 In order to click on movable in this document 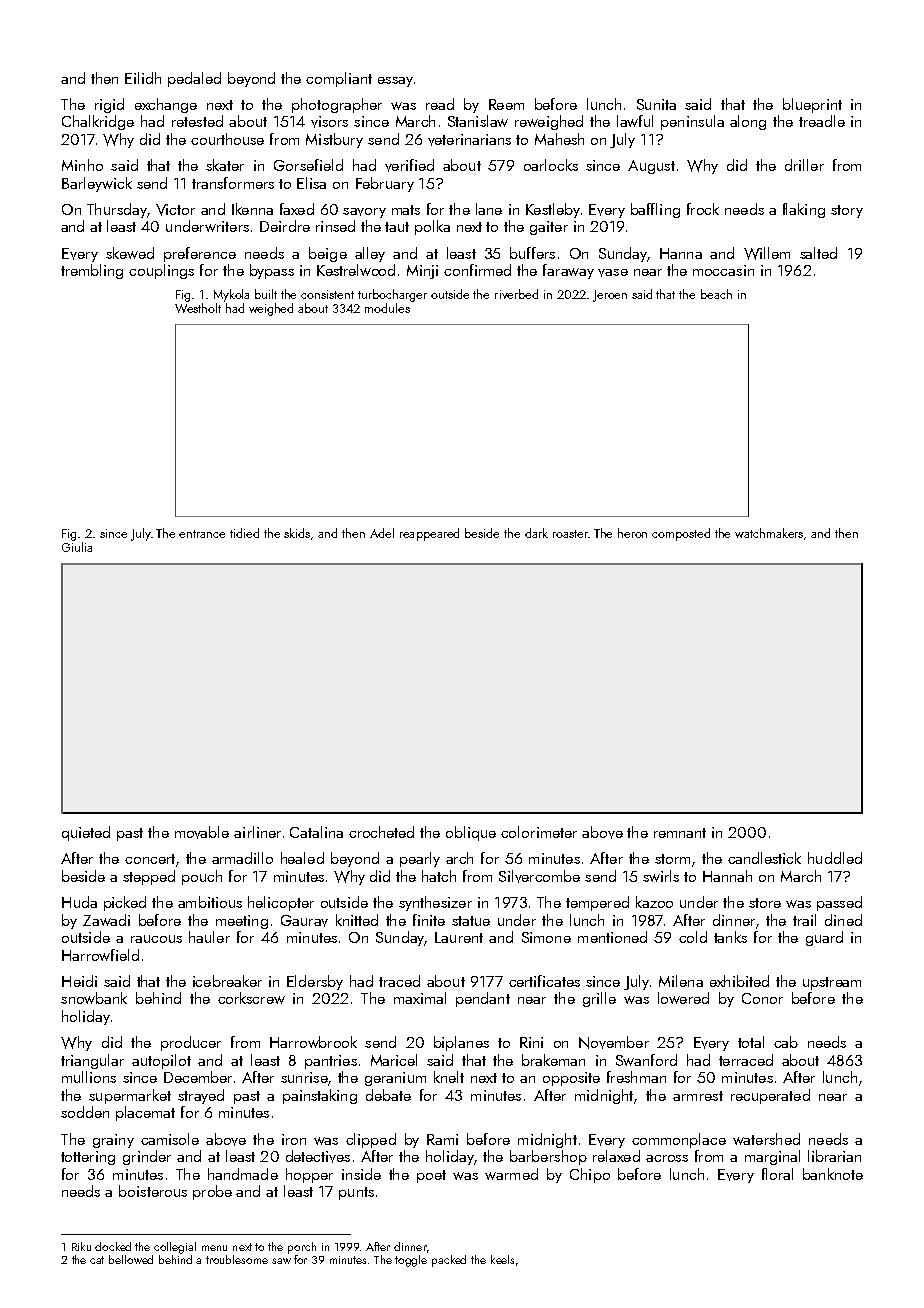, I will do `click(202, 832)`.
